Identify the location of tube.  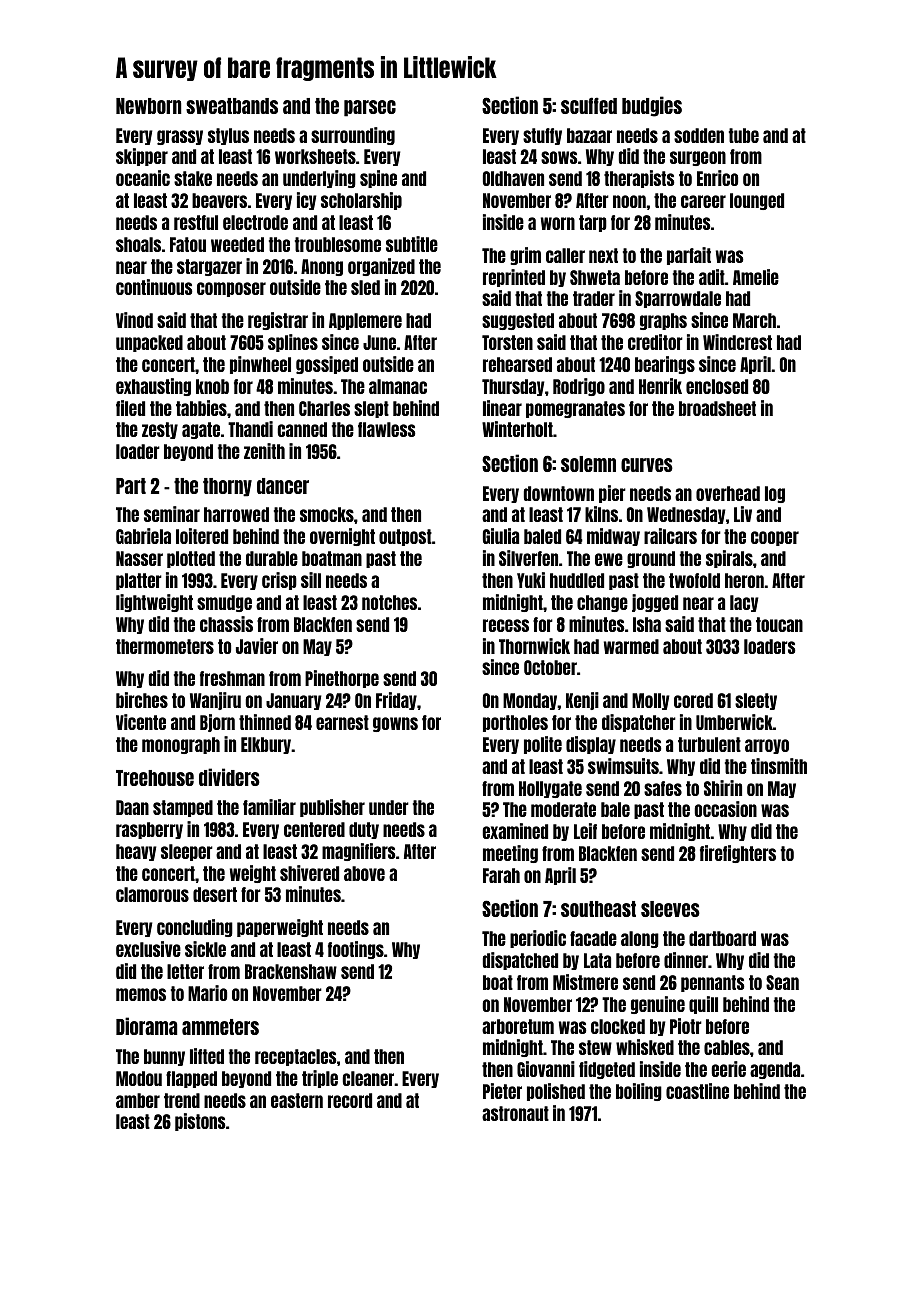
(744, 135).
